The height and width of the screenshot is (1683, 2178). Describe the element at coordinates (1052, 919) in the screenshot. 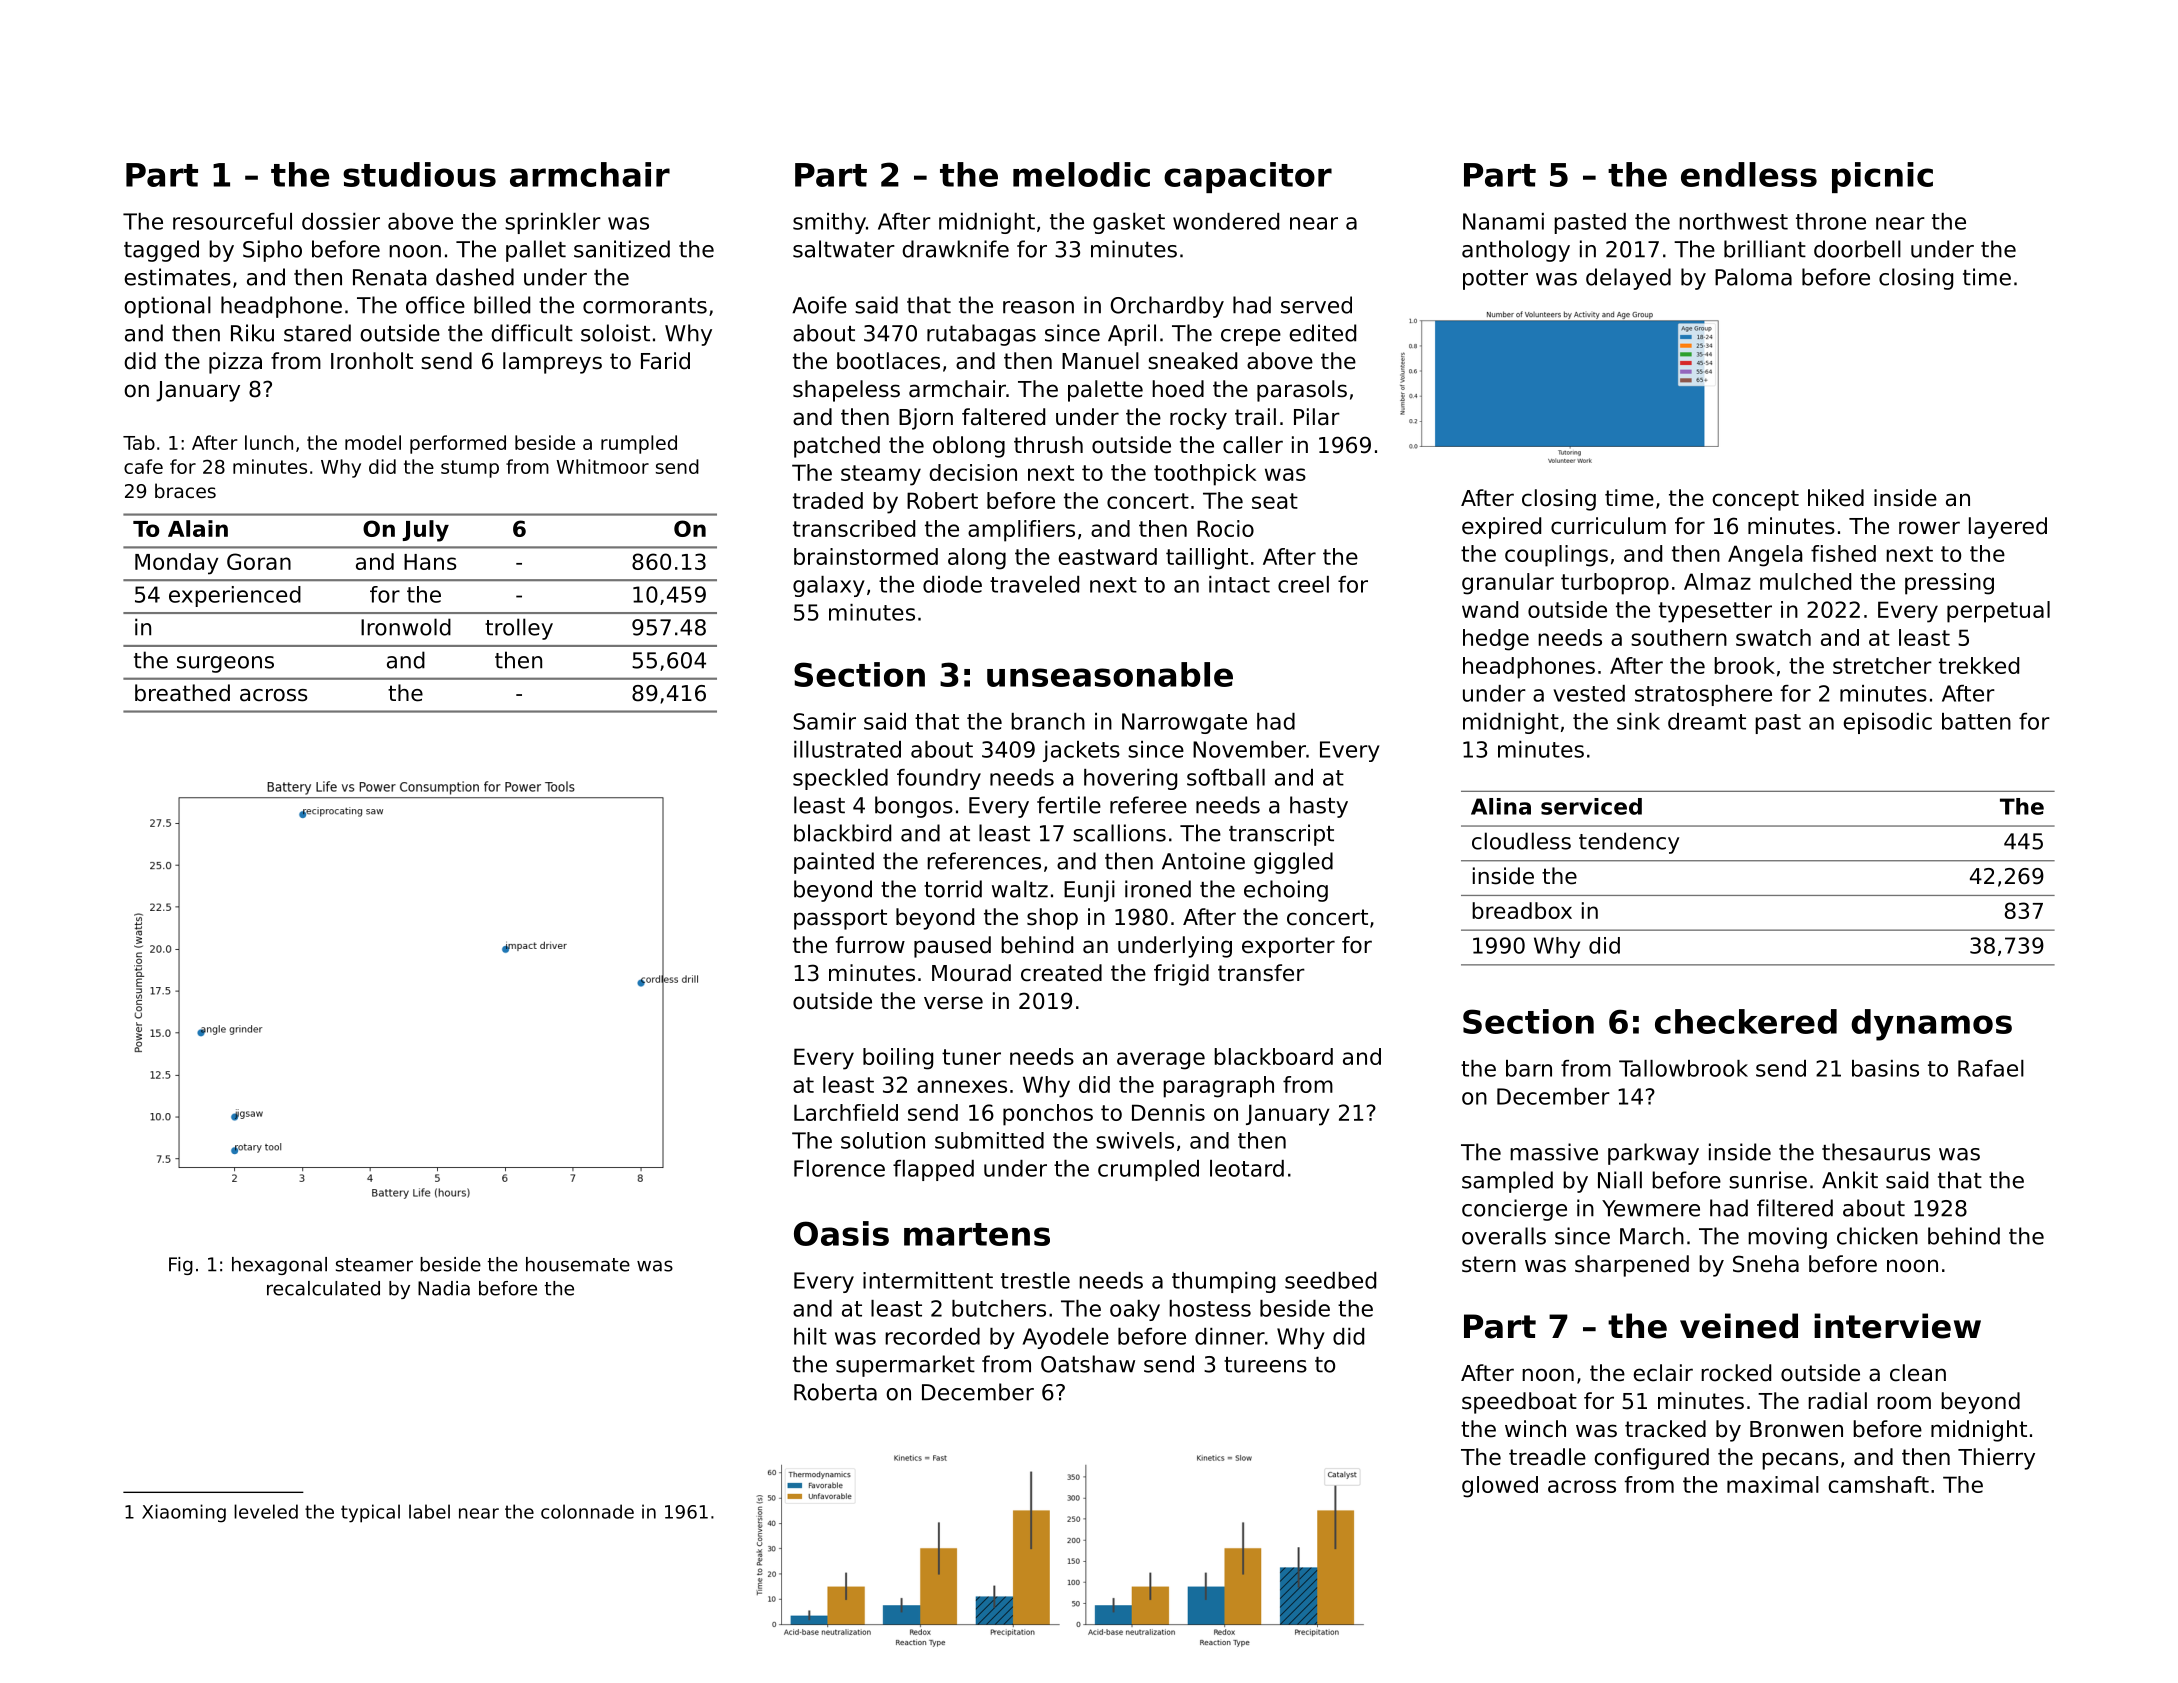

I see `shop` at that location.
